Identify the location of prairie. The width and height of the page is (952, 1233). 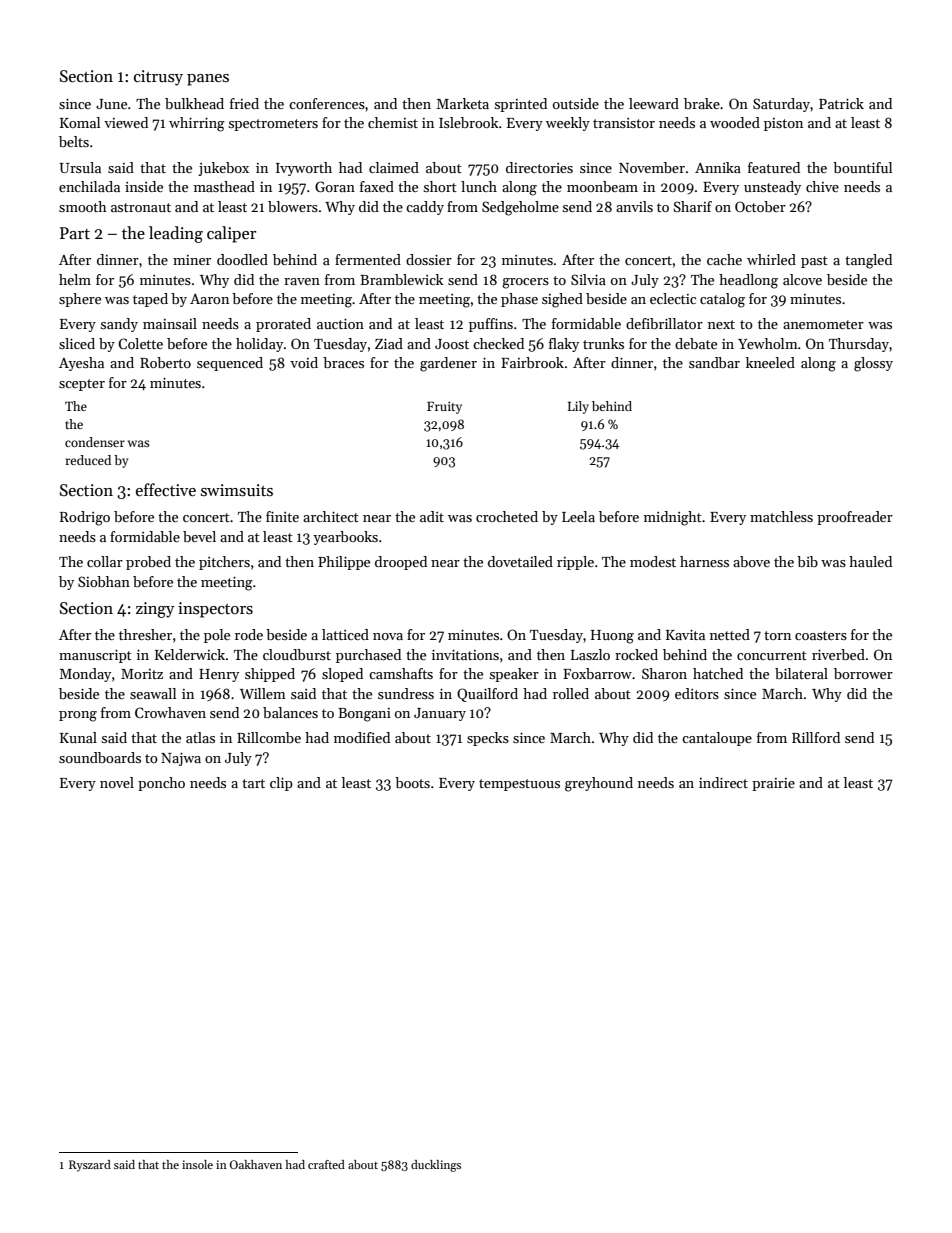
(773, 784).
